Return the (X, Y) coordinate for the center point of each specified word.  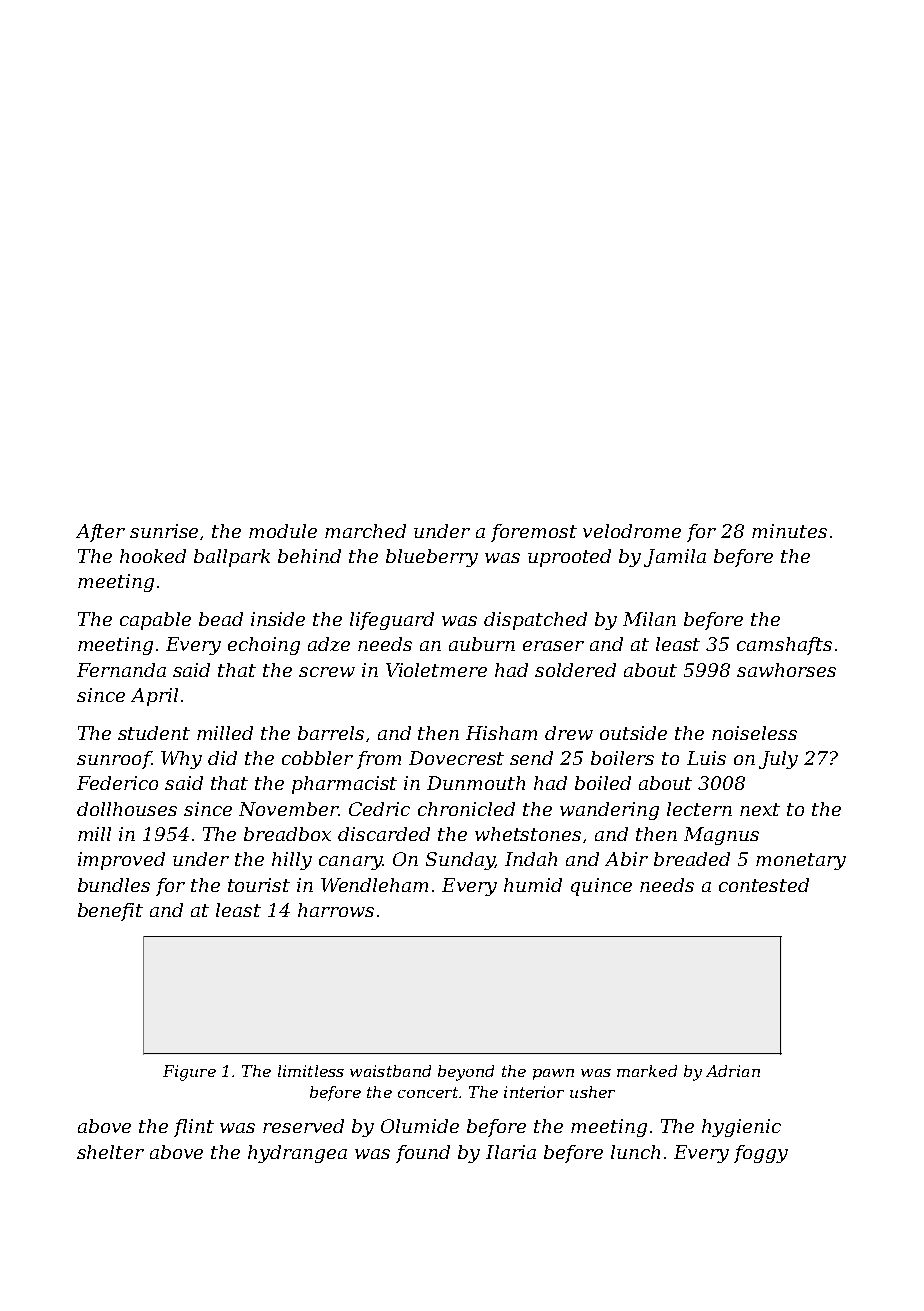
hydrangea (297, 1154)
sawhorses (786, 670)
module (283, 531)
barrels (331, 733)
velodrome (632, 531)
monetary (801, 861)
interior (534, 1092)
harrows (336, 910)
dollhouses (127, 809)
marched (365, 531)
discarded (384, 834)
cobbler (317, 758)
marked (647, 1071)
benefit (110, 912)
